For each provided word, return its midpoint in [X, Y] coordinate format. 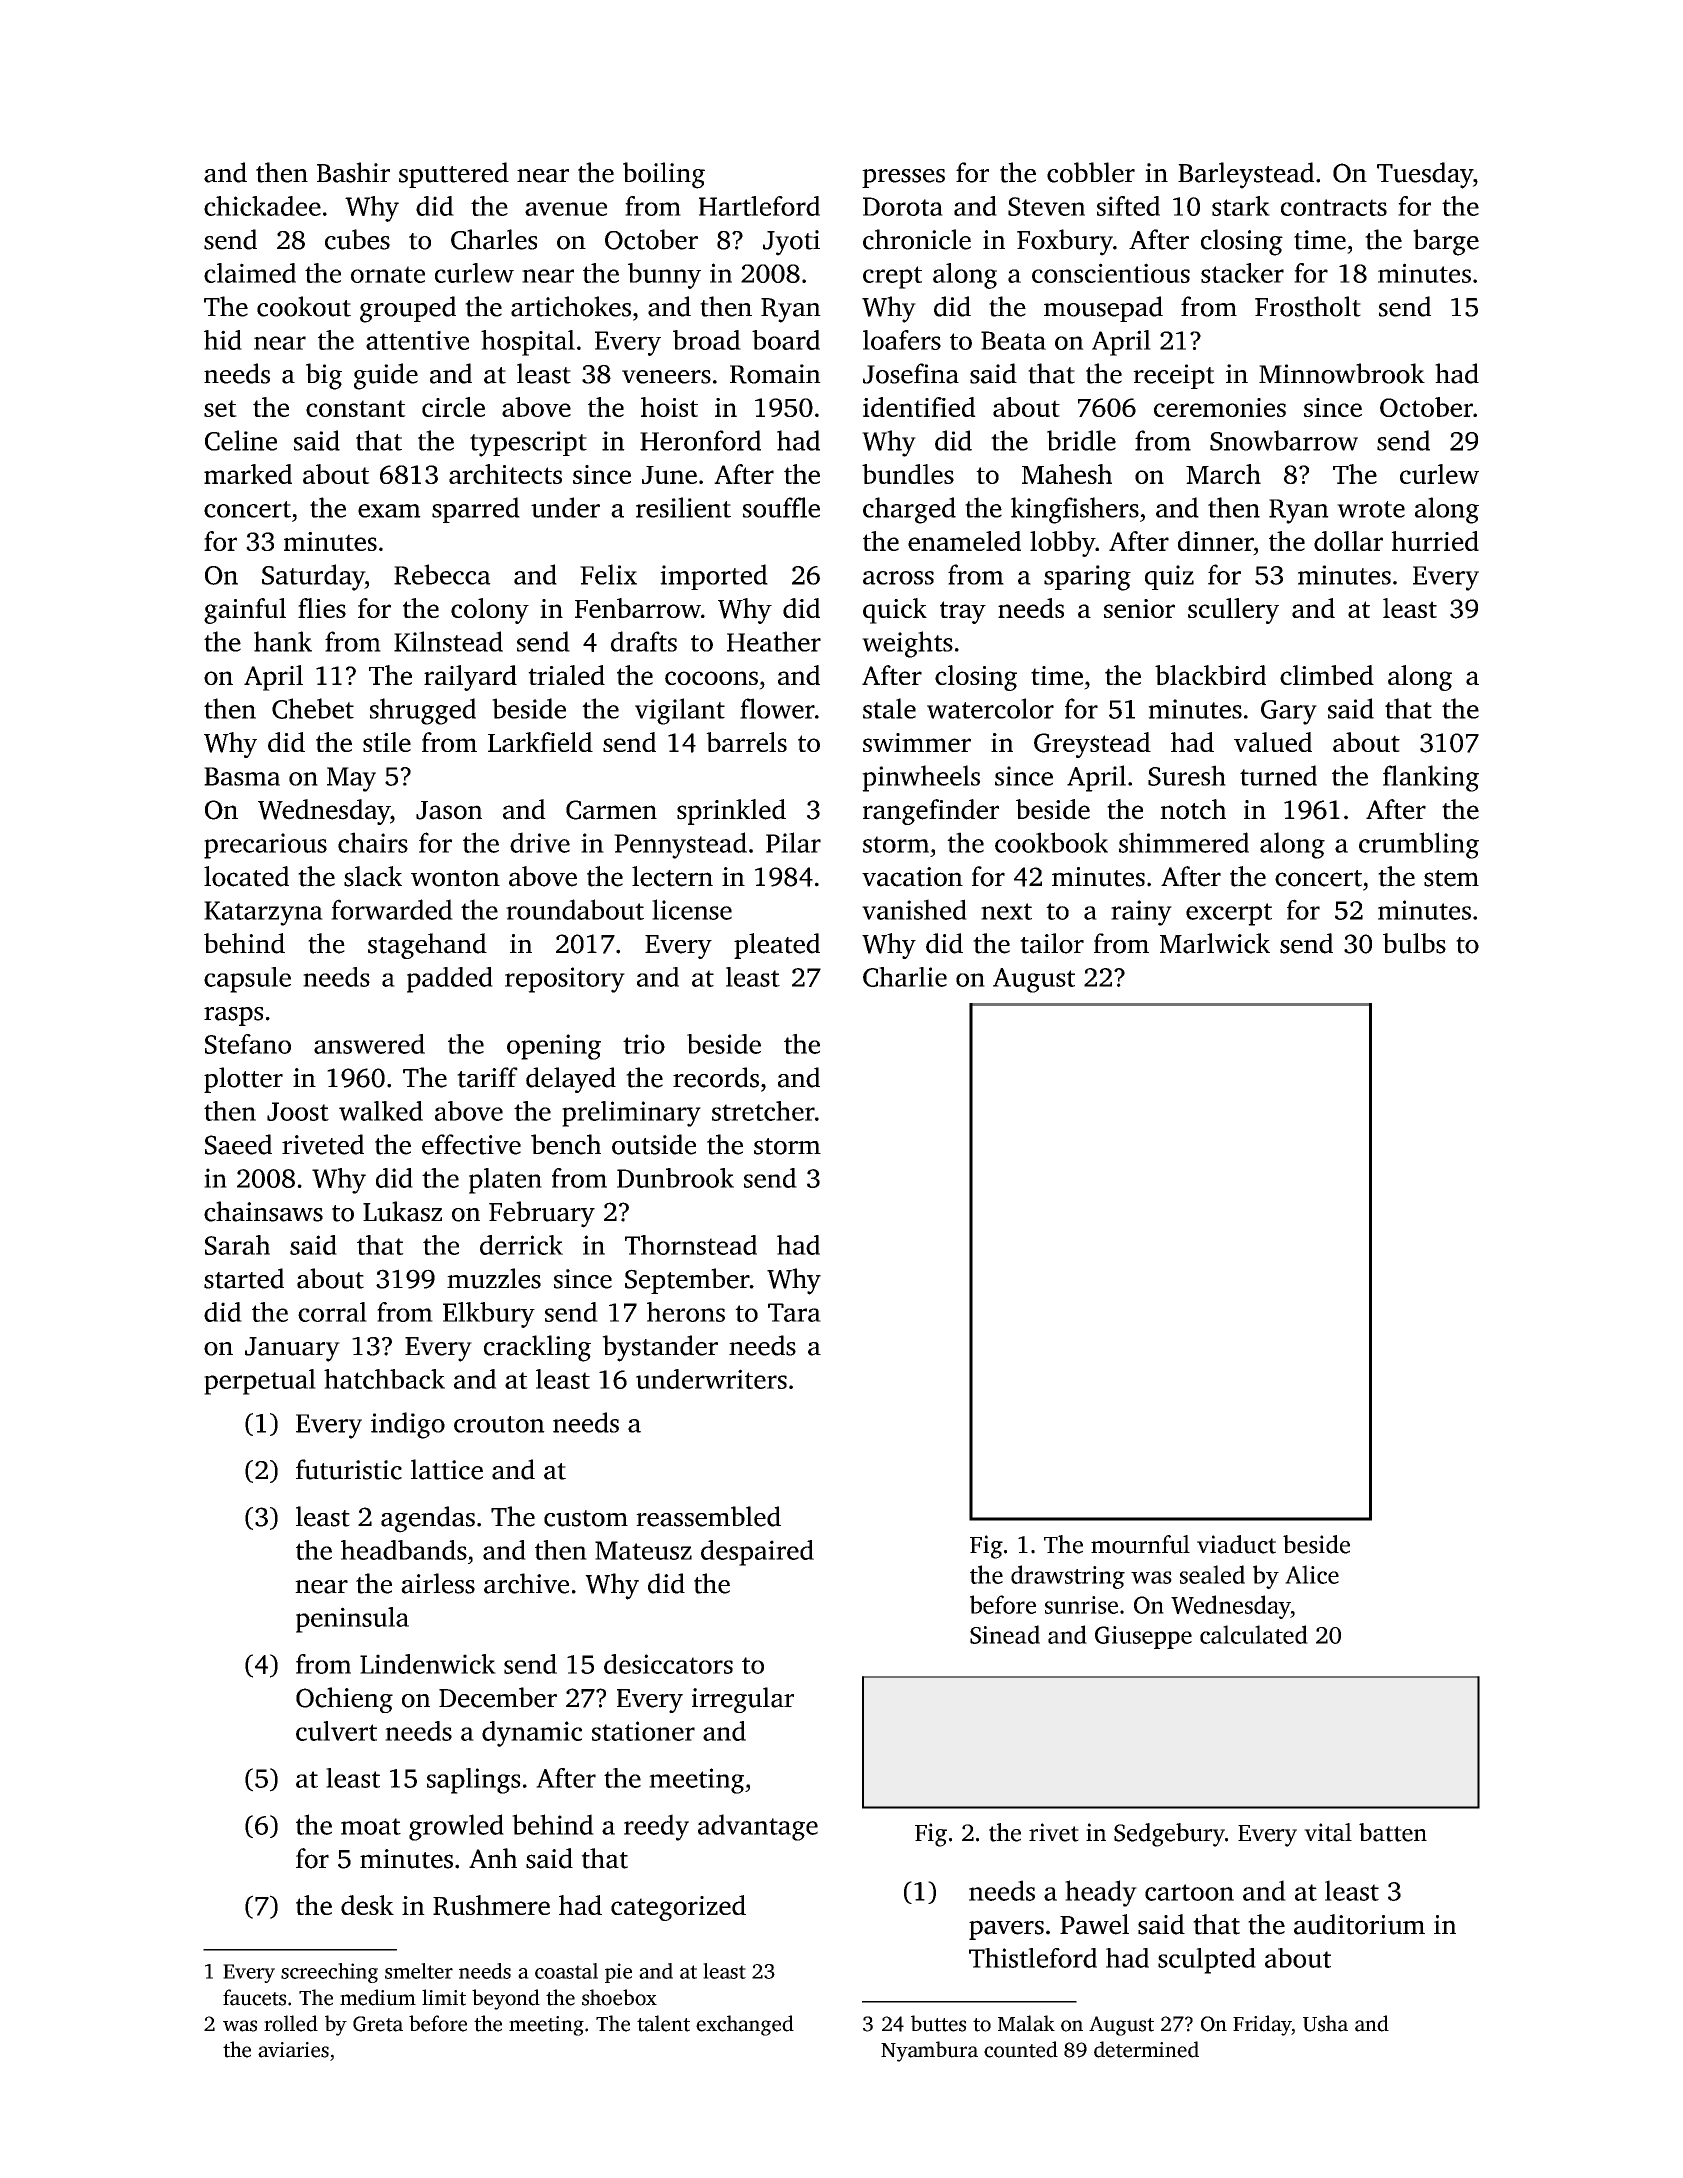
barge [1446, 242]
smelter [419, 1971]
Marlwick [1215, 943]
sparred [476, 510]
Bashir [353, 172]
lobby [1063, 544]
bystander [660, 1348]
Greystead [1092, 745]
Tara [794, 1312]
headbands [404, 1550]
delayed [571, 1080]
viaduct [1236, 1544]
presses [903, 178]
